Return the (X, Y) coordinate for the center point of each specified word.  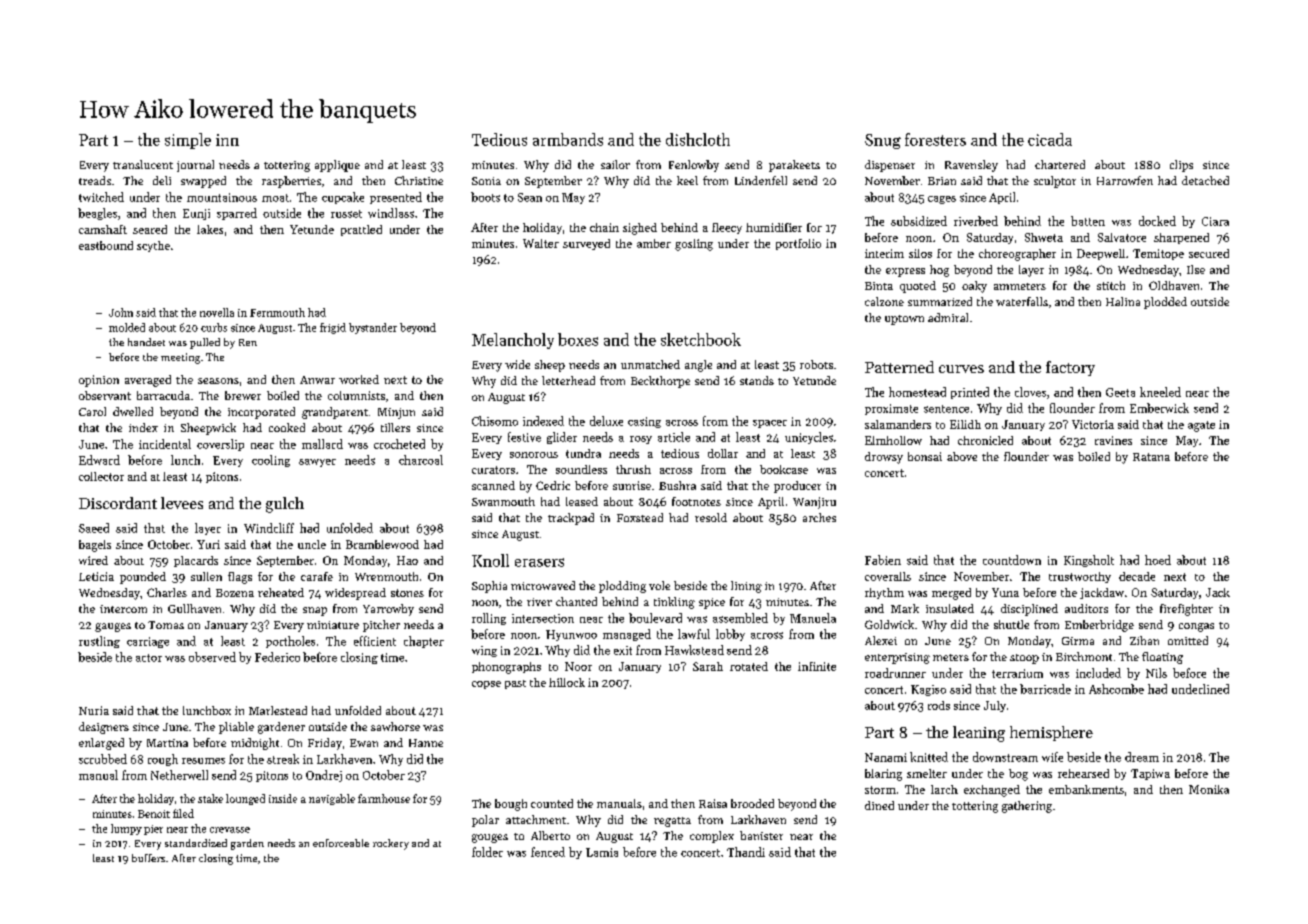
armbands (568, 139)
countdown (1012, 560)
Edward (99, 460)
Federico (277, 657)
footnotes (696, 501)
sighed (640, 229)
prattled (361, 230)
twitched (101, 197)
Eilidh (965, 424)
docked (1157, 221)
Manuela (813, 618)
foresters (935, 139)
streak (283, 759)
